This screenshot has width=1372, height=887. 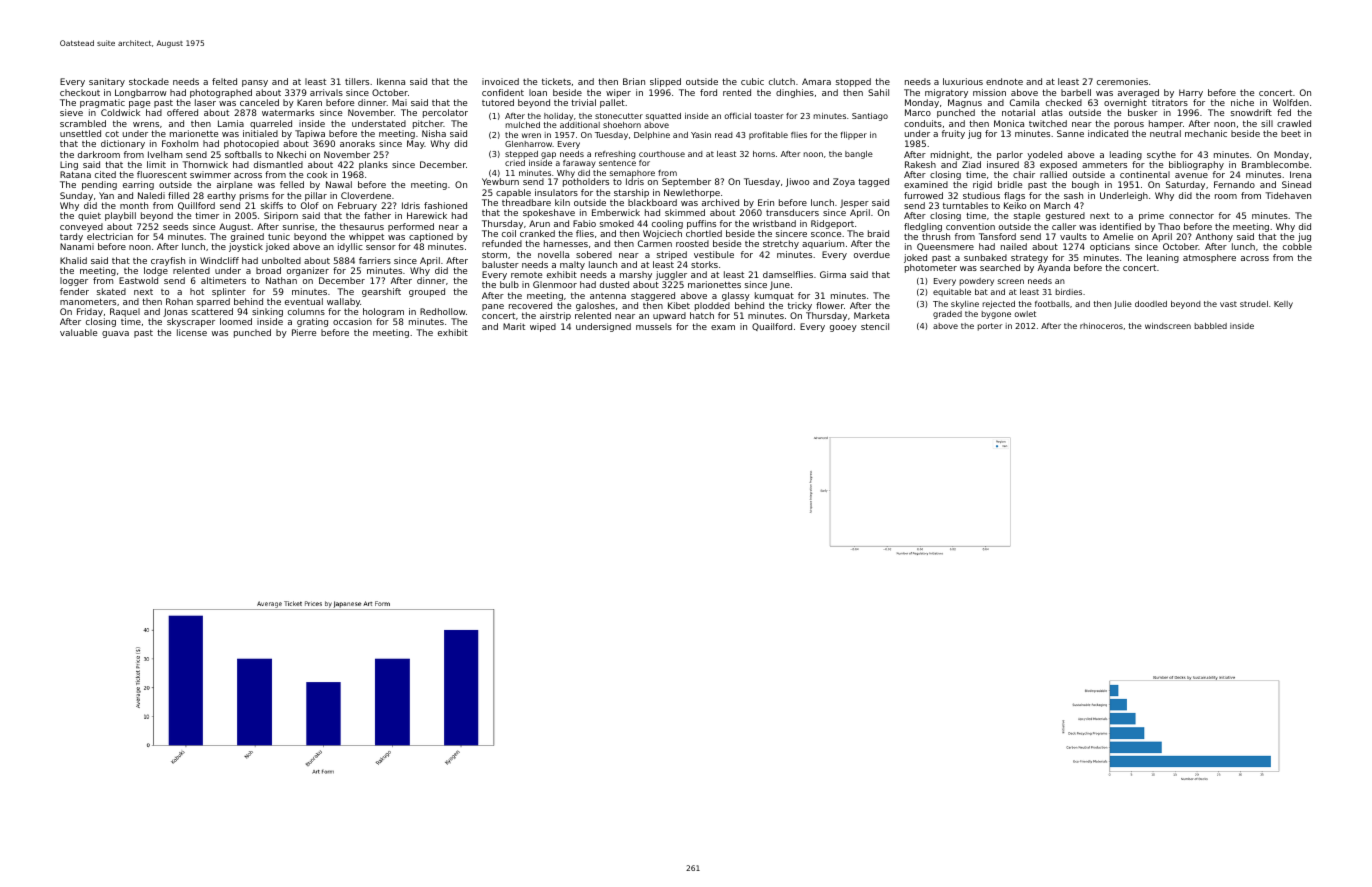 I want to click on porter, so click(x=989, y=327).
